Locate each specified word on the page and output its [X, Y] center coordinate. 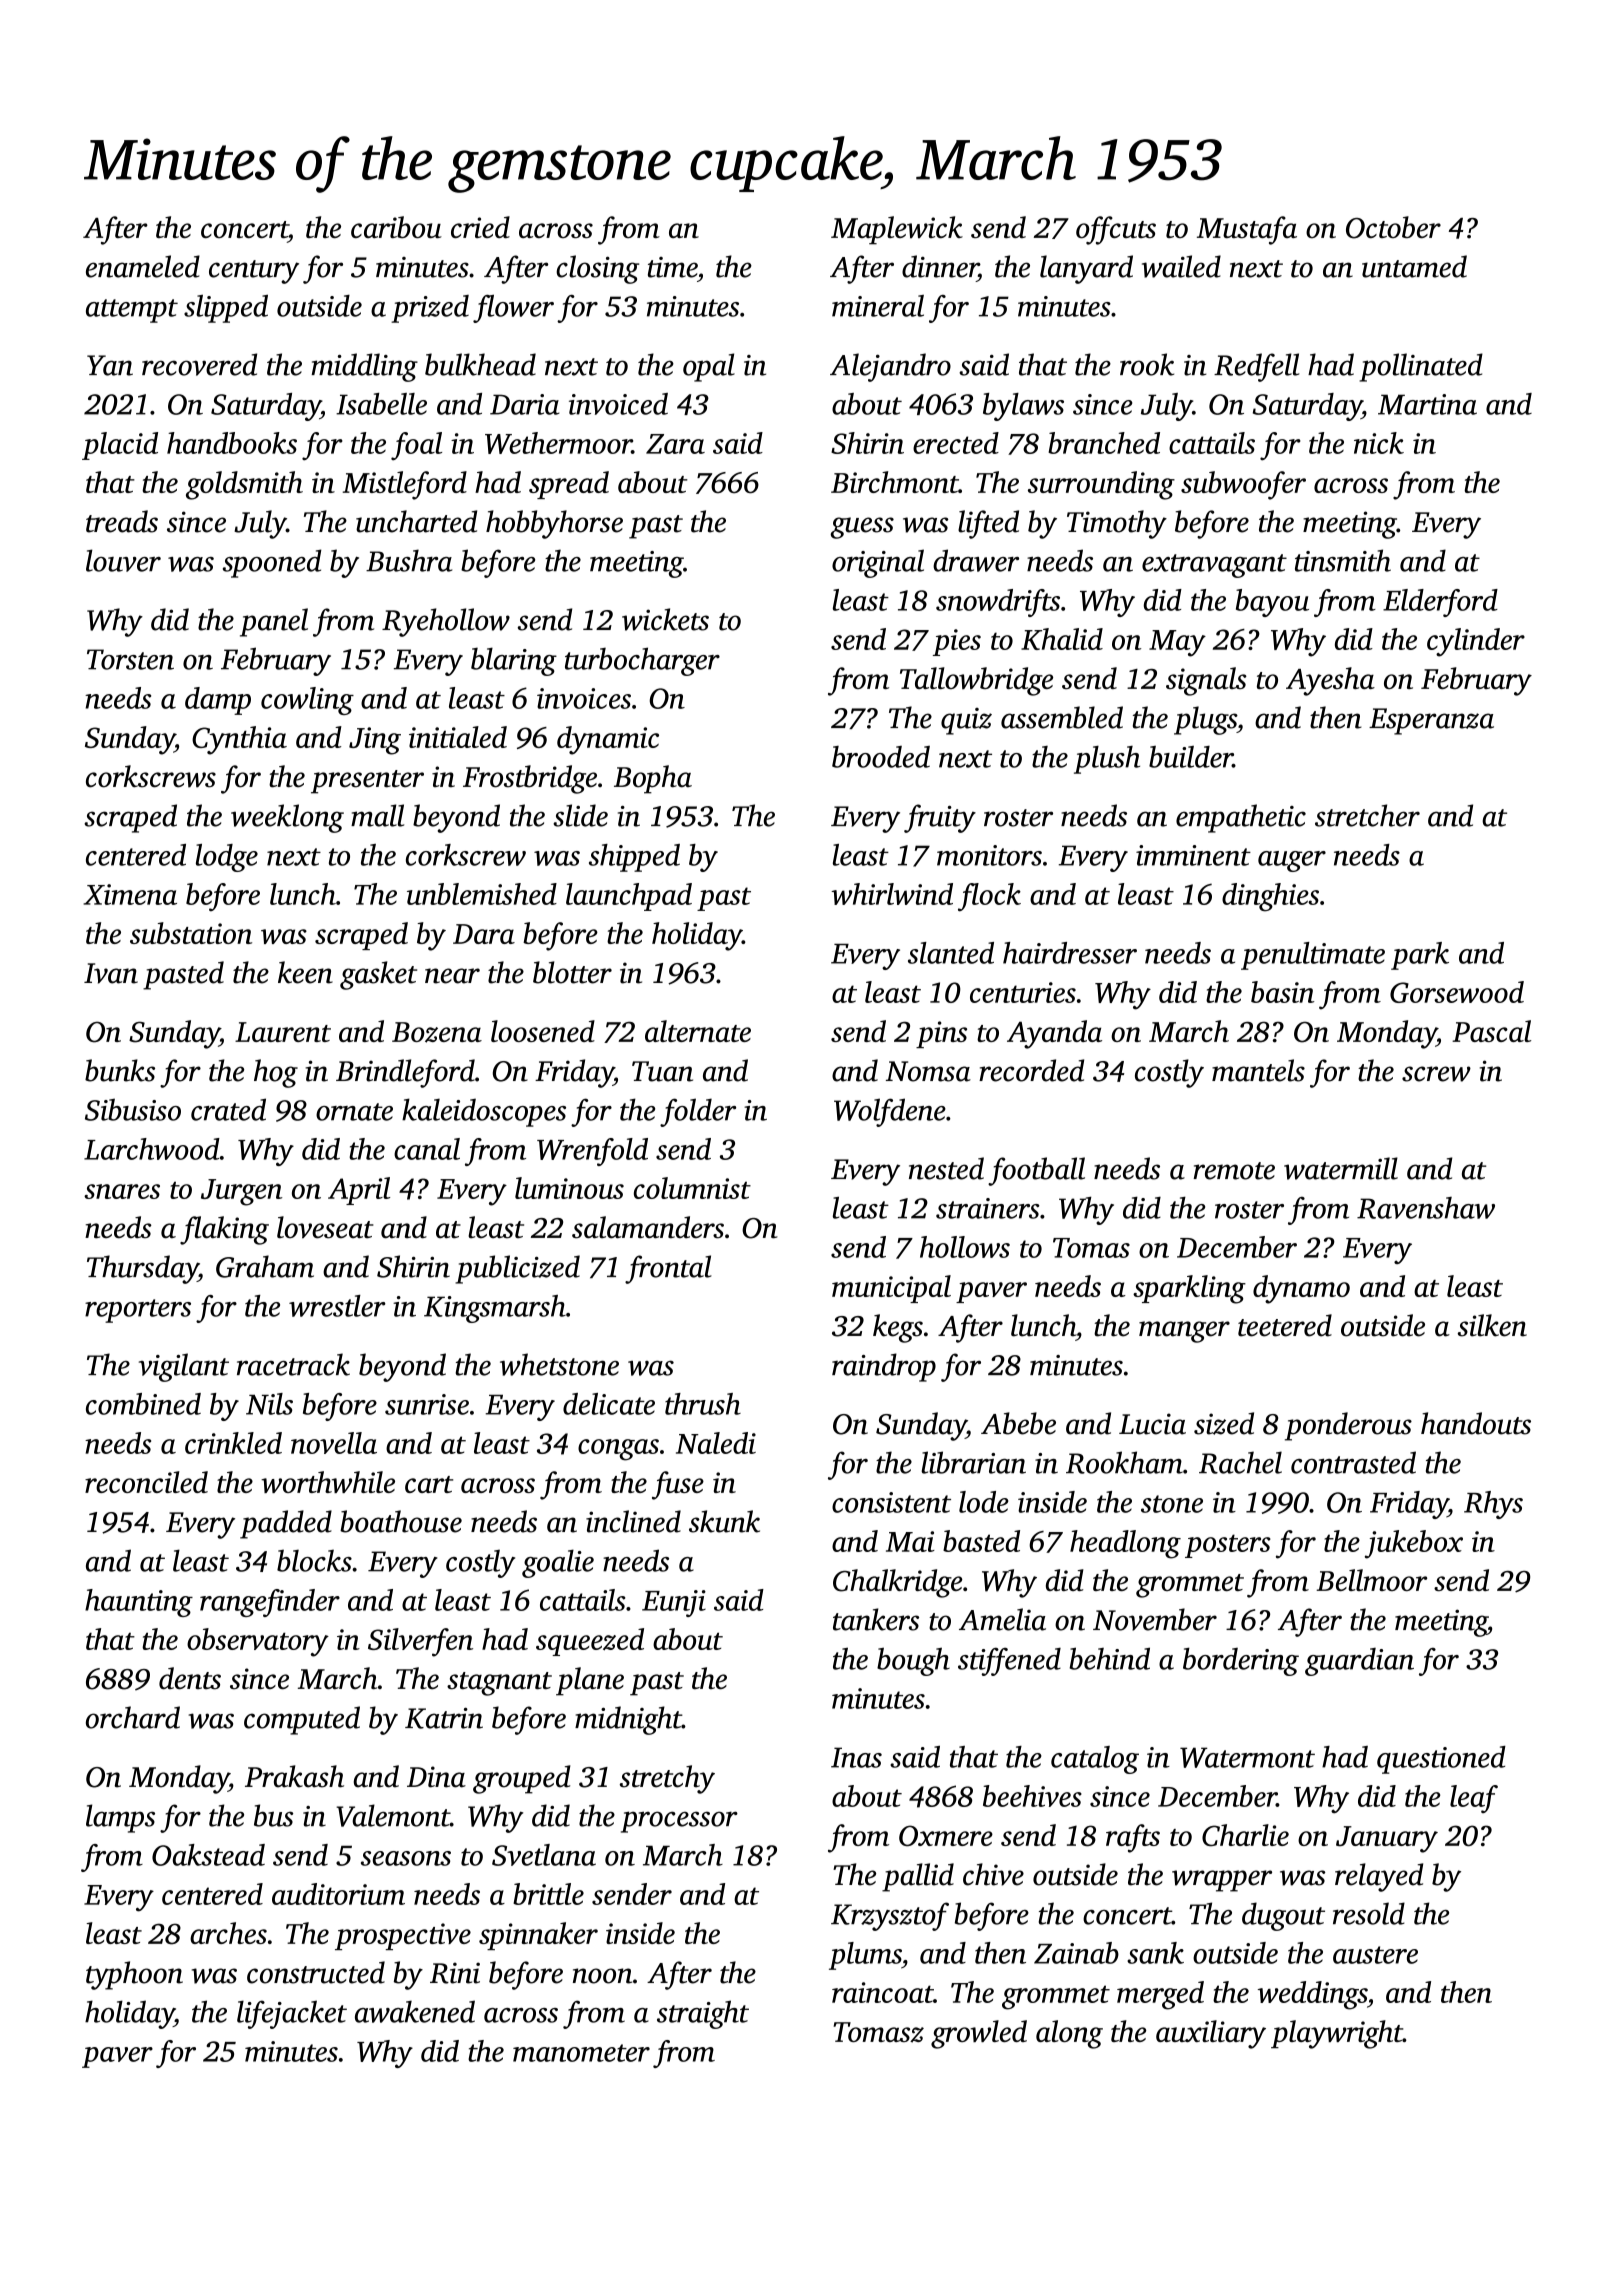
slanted [951, 953]
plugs [1205, 720]
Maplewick [897, 230]
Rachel [1240, 1462]
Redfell [1256, 367]
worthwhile [328, 1482]
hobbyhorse [554, 524]
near [452, 976]
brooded [881, 757]
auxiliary [1211, 2034]
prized [430, 309]
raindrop [884, 1367]
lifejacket [292, 2014]
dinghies [1270, 897]
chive [993, 1874]
